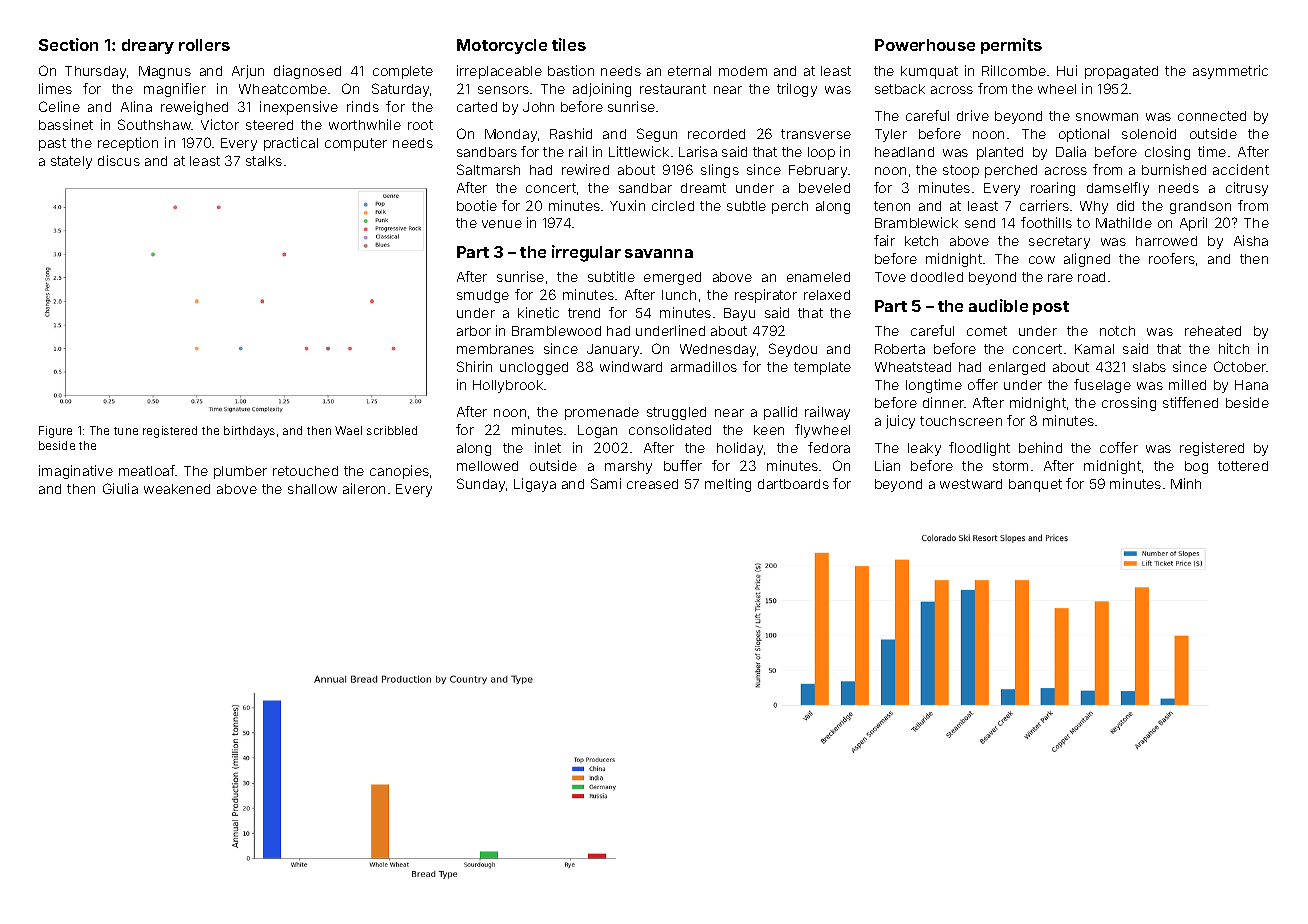 This document has width=1308, height=924. Describe the element at coordinates (1042, 260) in the document. I see `cow` at that location.
